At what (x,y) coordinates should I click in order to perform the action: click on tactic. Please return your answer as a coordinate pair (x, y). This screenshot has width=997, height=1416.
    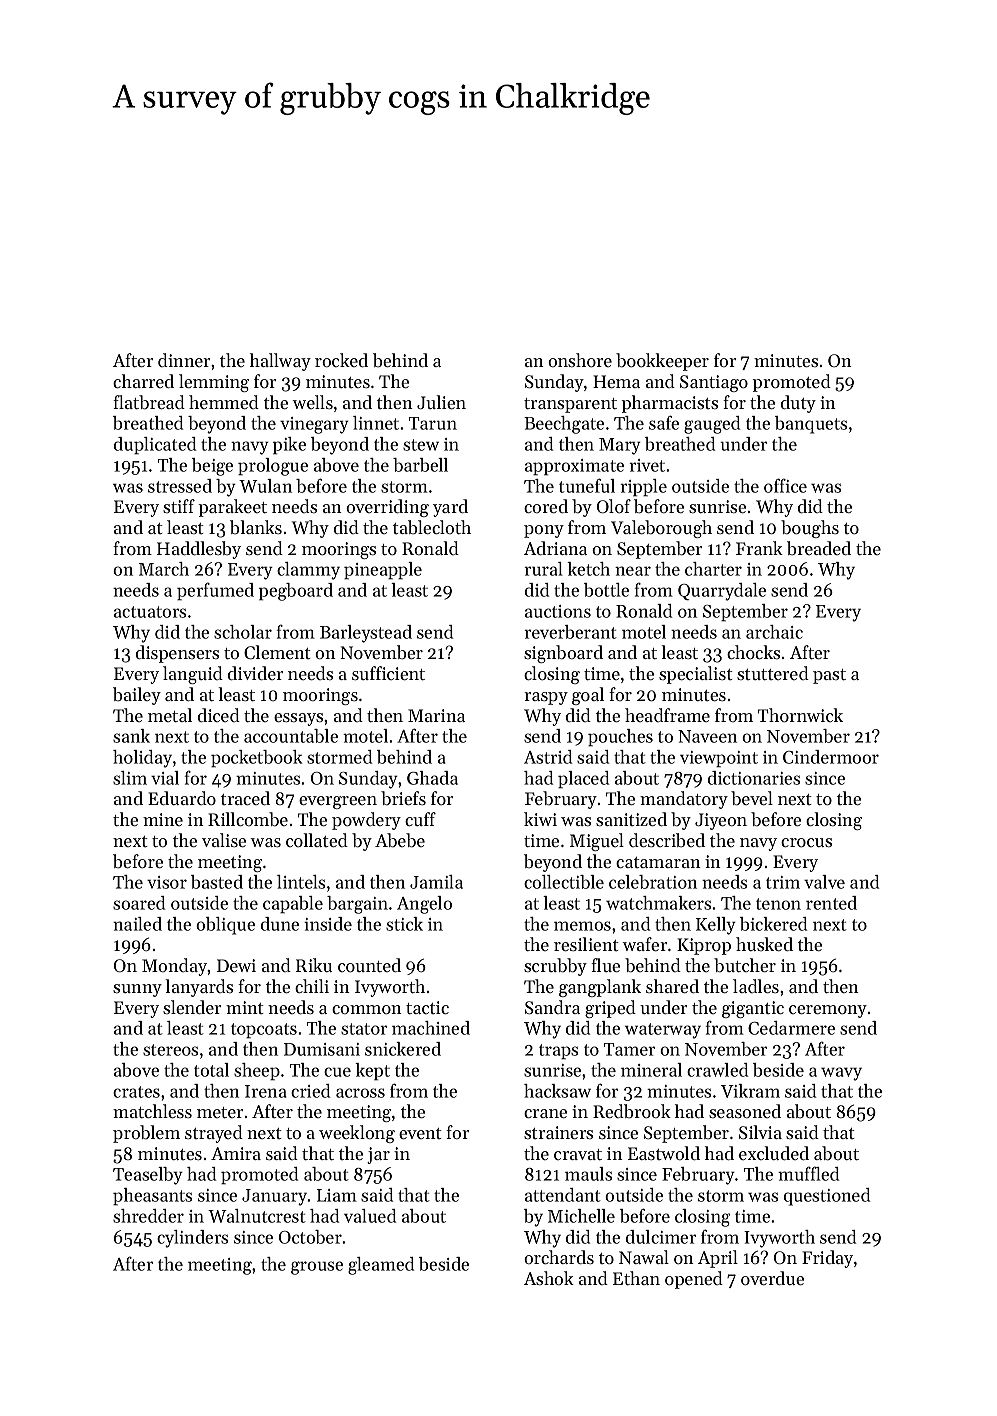
    Looking at the image, I should click on (427, 1007).
